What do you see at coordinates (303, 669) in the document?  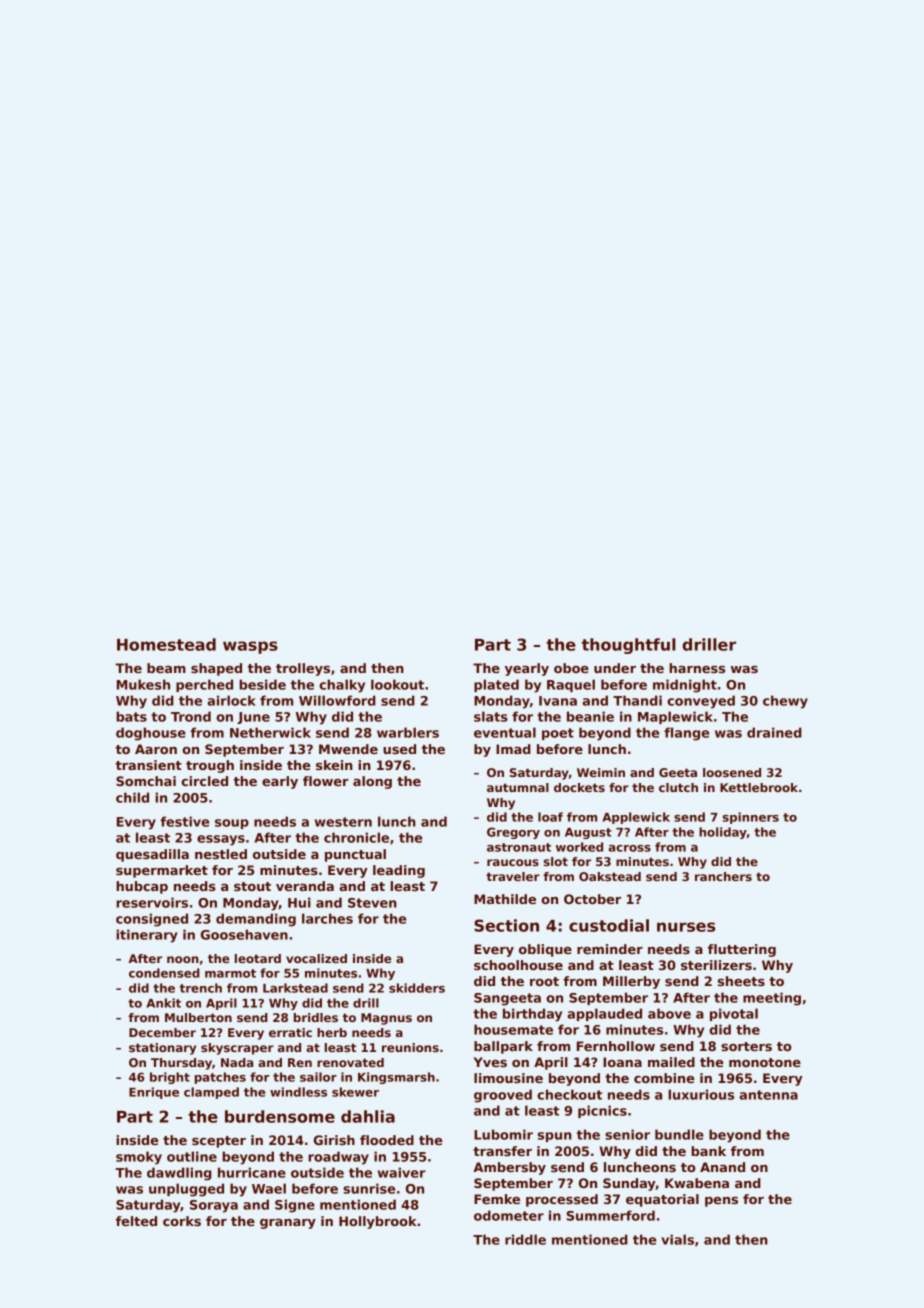 I see `trolleys` at bounding box center [303, 669].
